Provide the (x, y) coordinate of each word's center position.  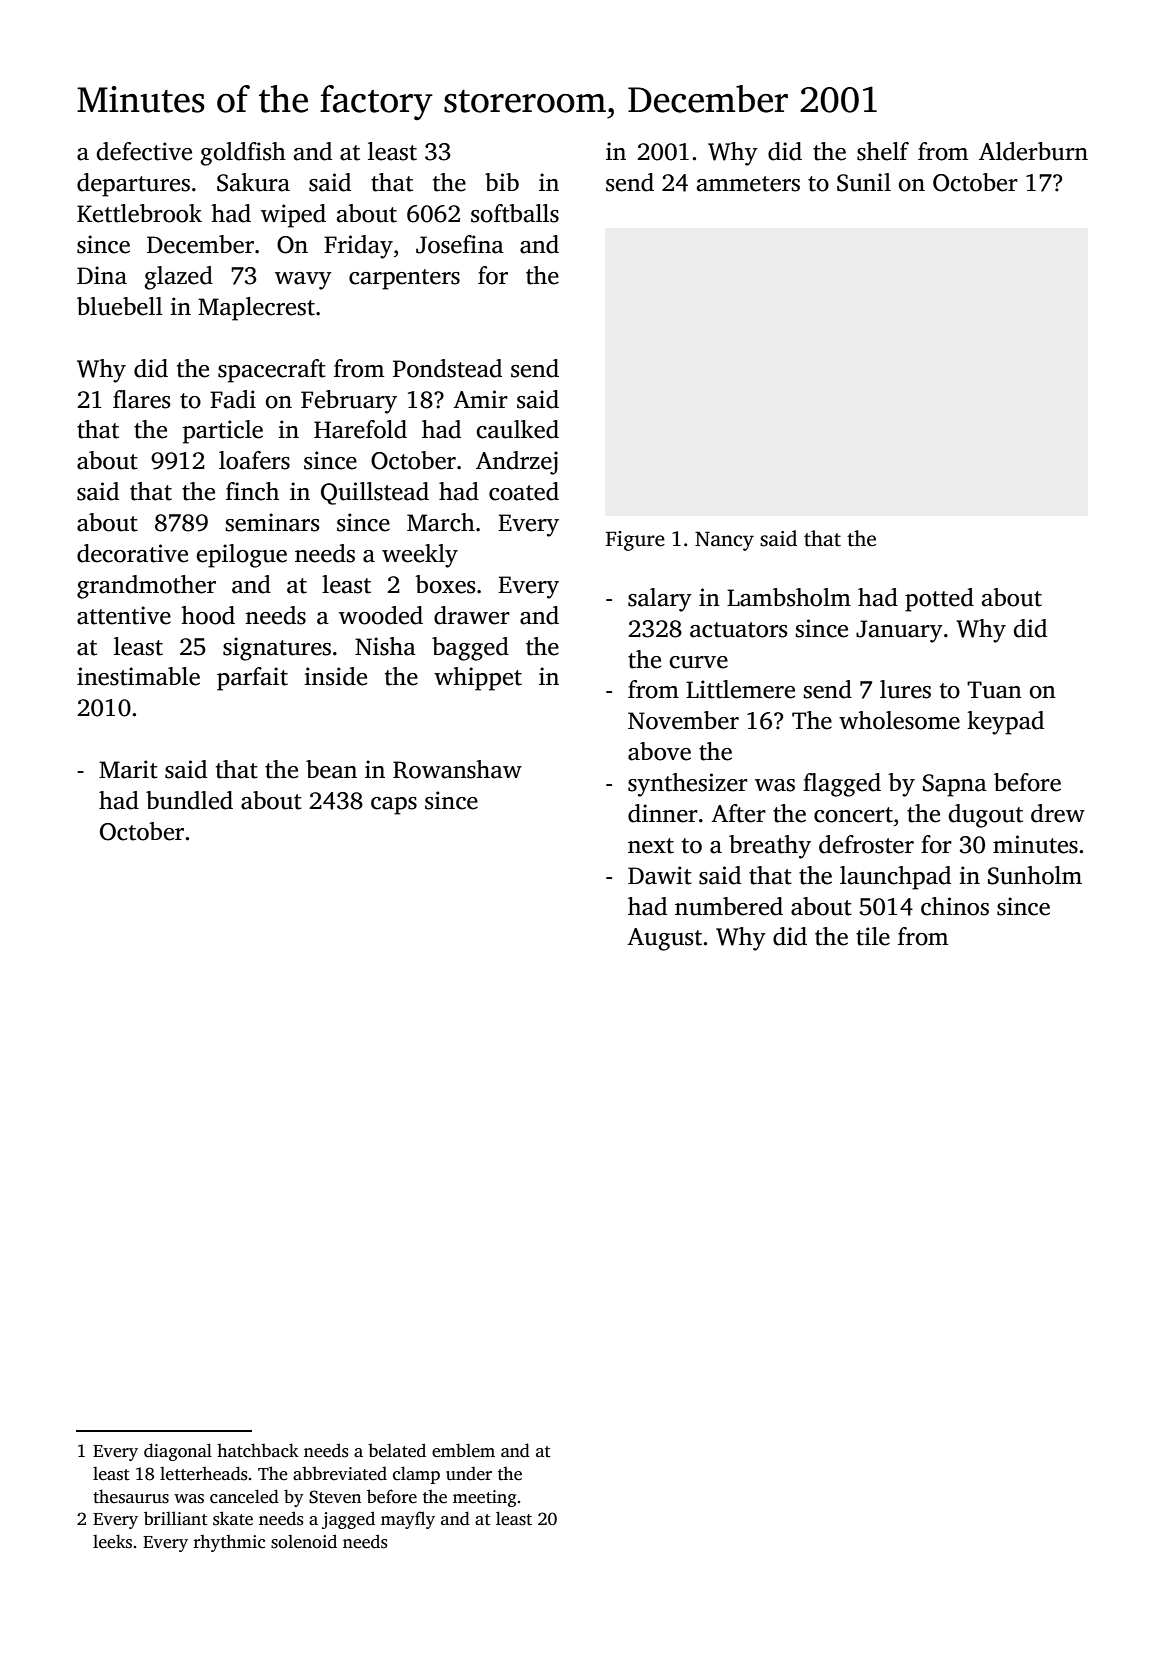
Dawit (660, 875)
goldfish (243, 154)
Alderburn (1033, 151)
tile (873, 936)
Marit (128, 769)
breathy (770, 847)
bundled (189, 800)
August (664, 939)
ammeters (748, 184)
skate (233, 1518)
